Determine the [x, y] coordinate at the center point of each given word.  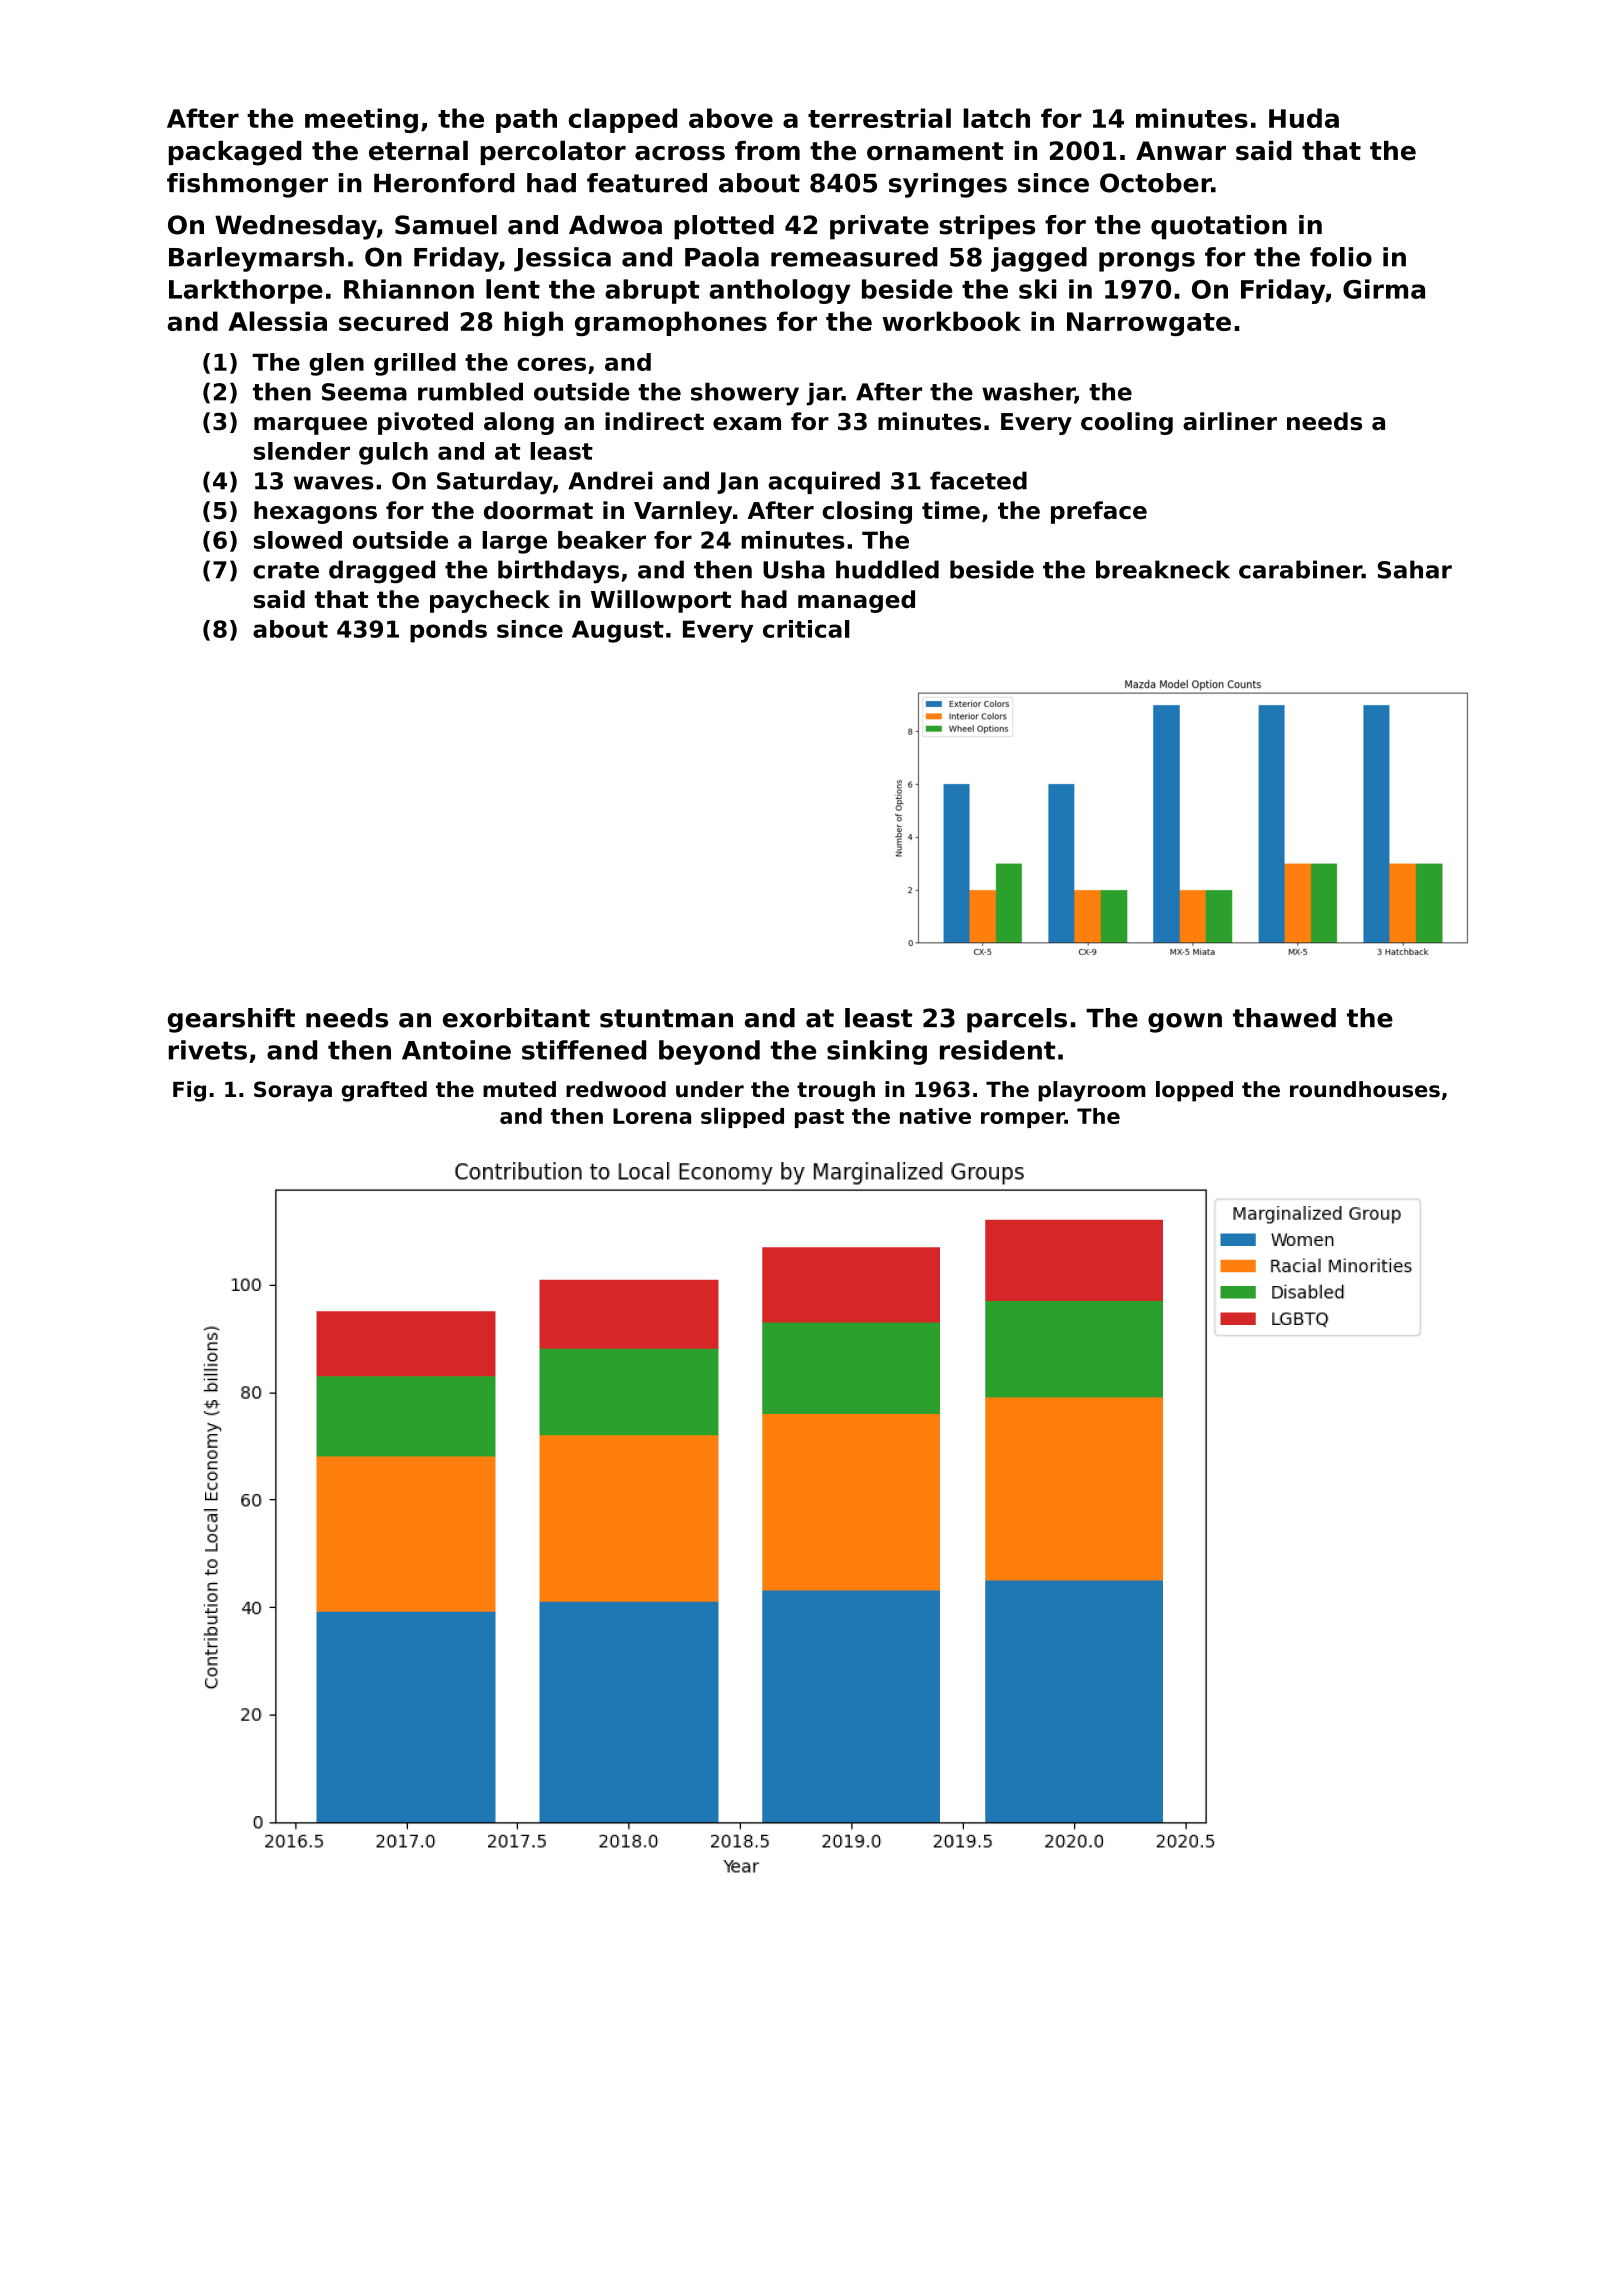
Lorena [652, 1116]
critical [806, 629]
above [731, 118]
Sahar [1415, 569]
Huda [1304, 118]
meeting [361, 120]
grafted [384, 1091]
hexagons [315, 512]
